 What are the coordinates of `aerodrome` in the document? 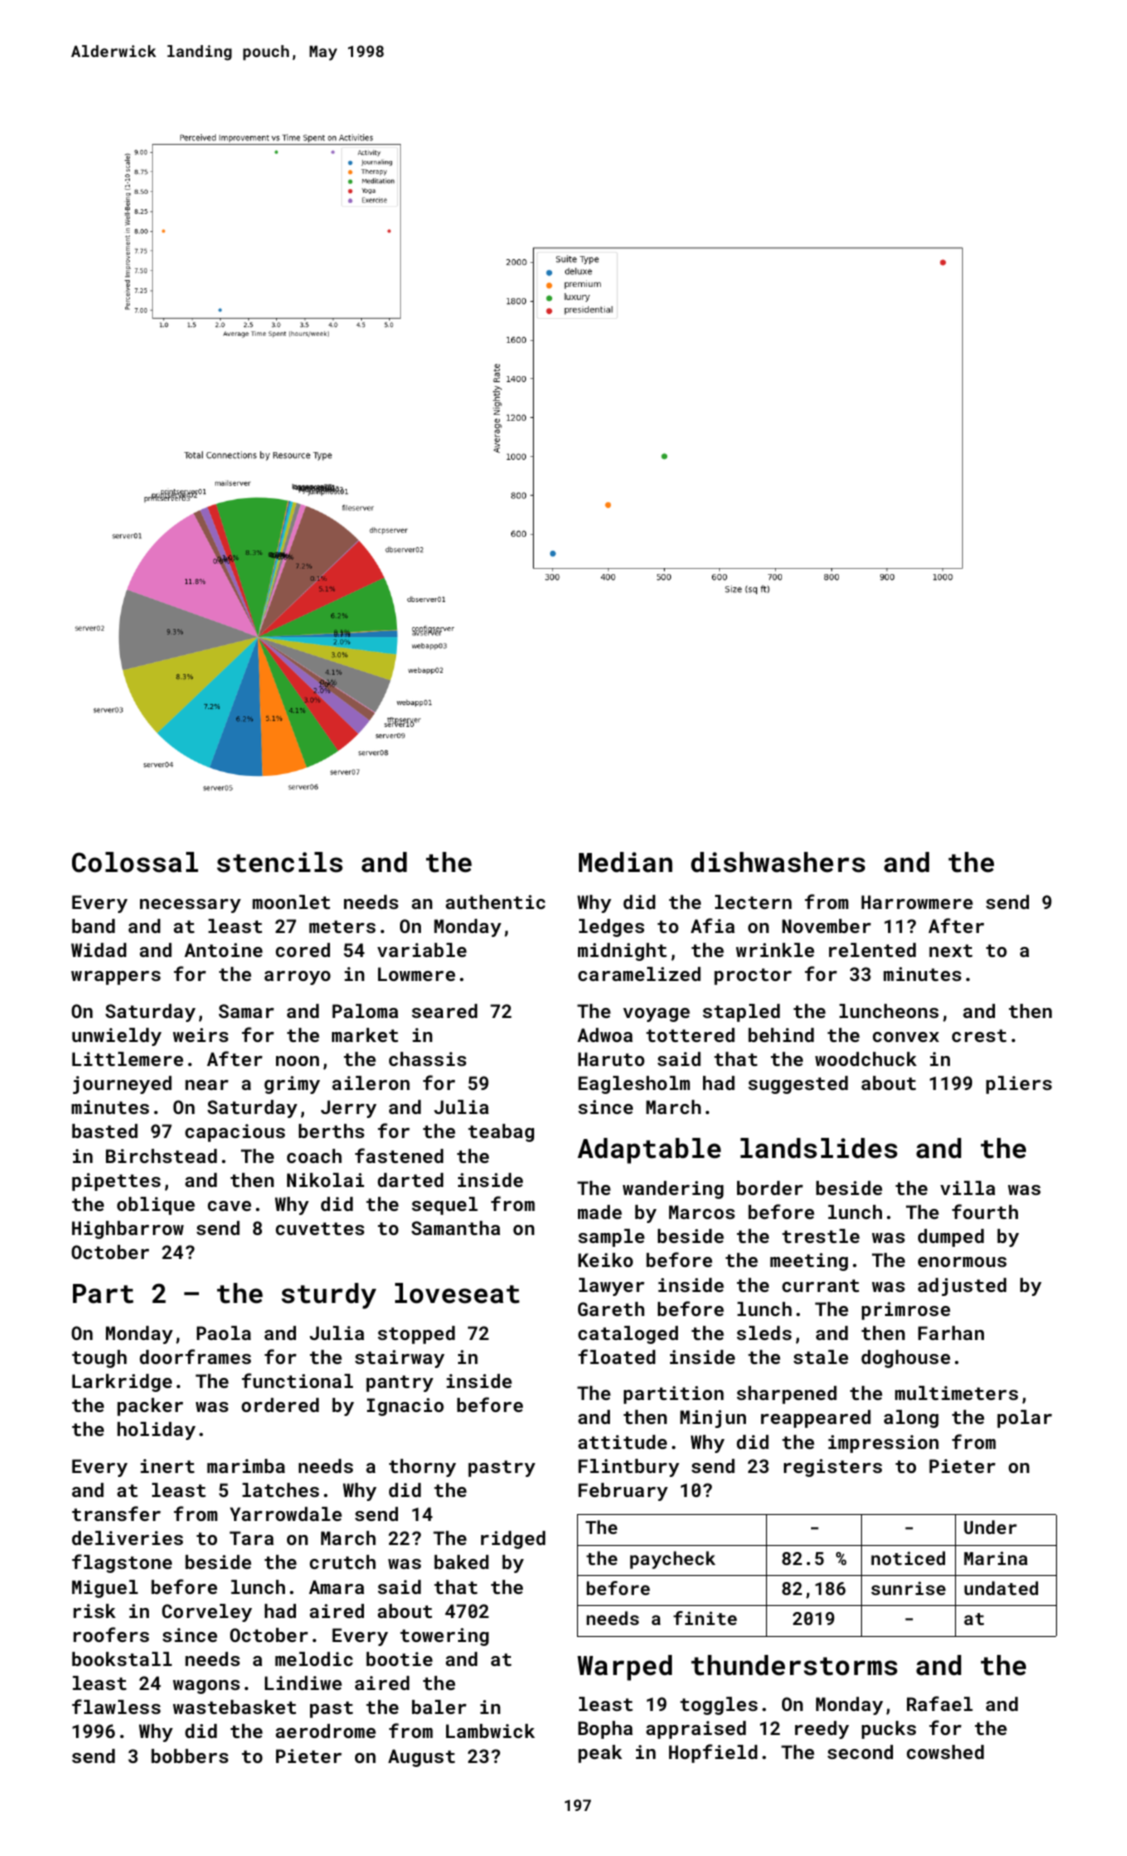 It's located at (326, 1731).
